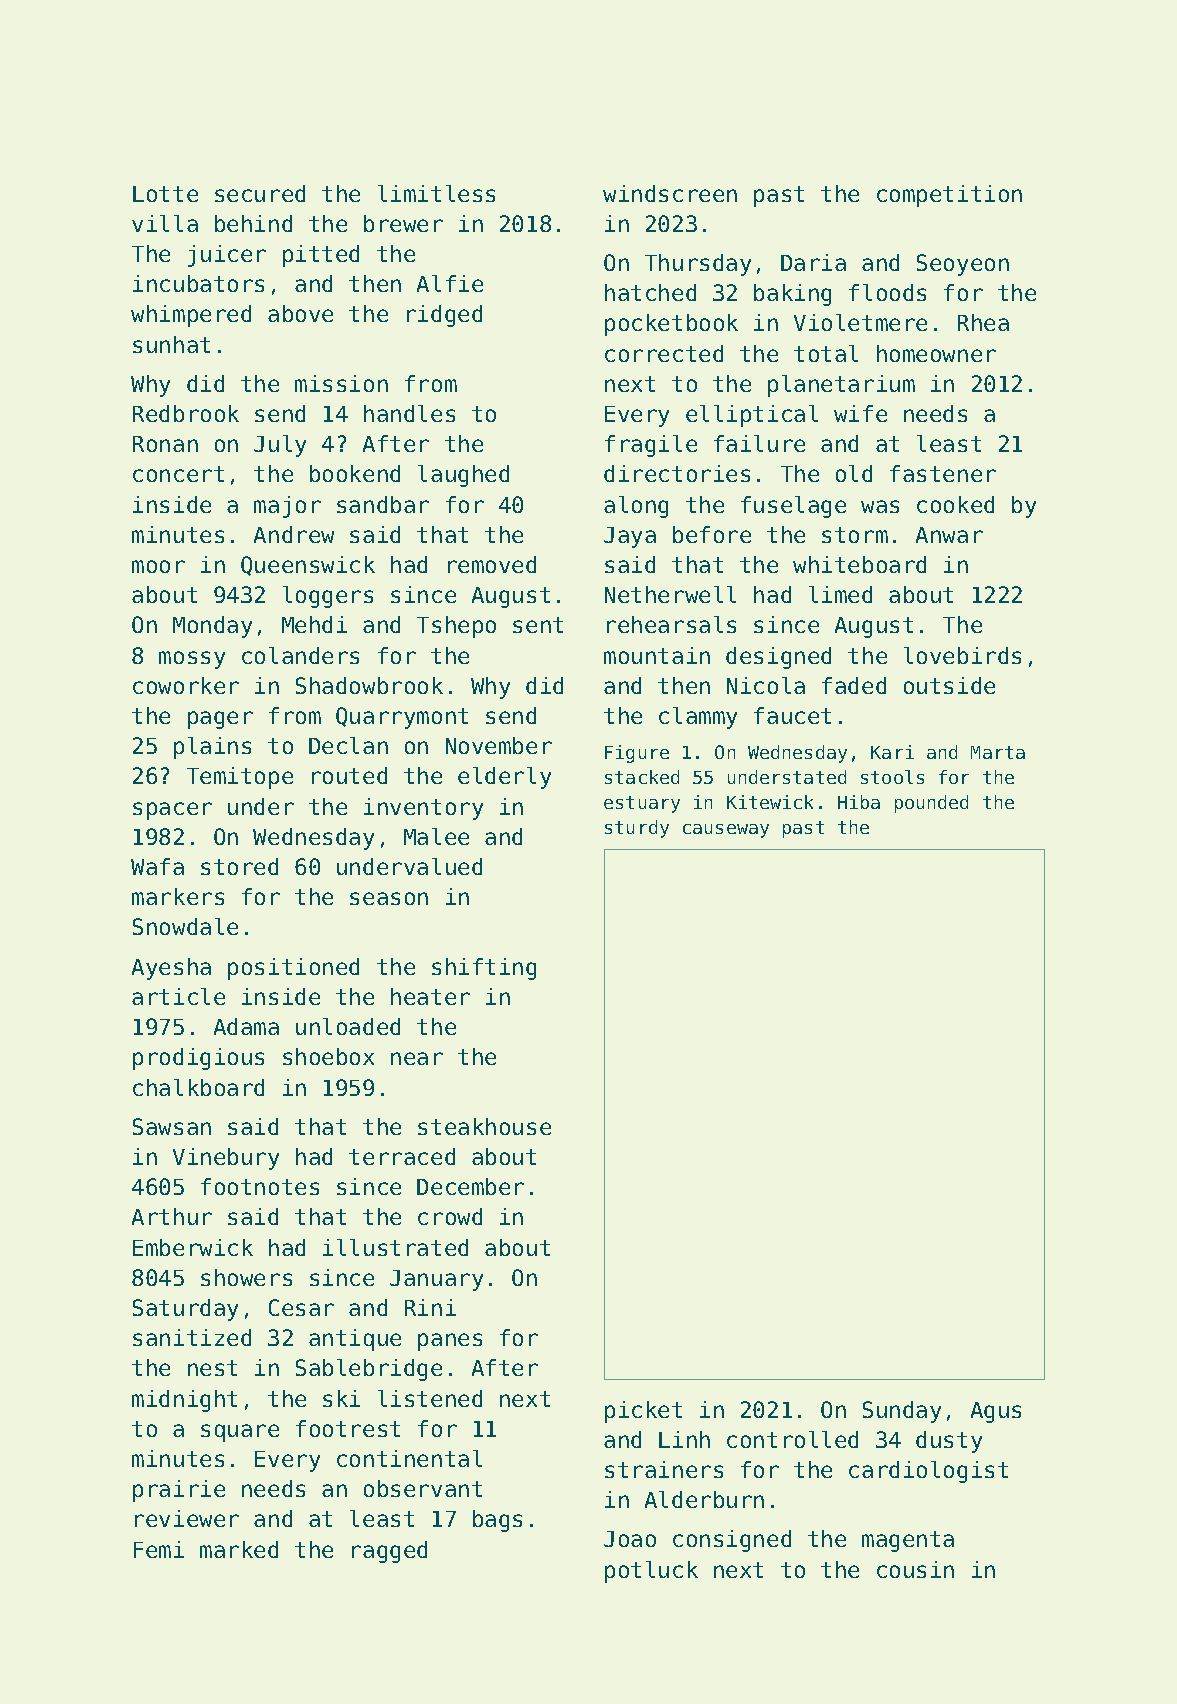  What do you see at coordinates (996, 1412) in the document?
I see `Agus` at bounding box center [996, 1412].
